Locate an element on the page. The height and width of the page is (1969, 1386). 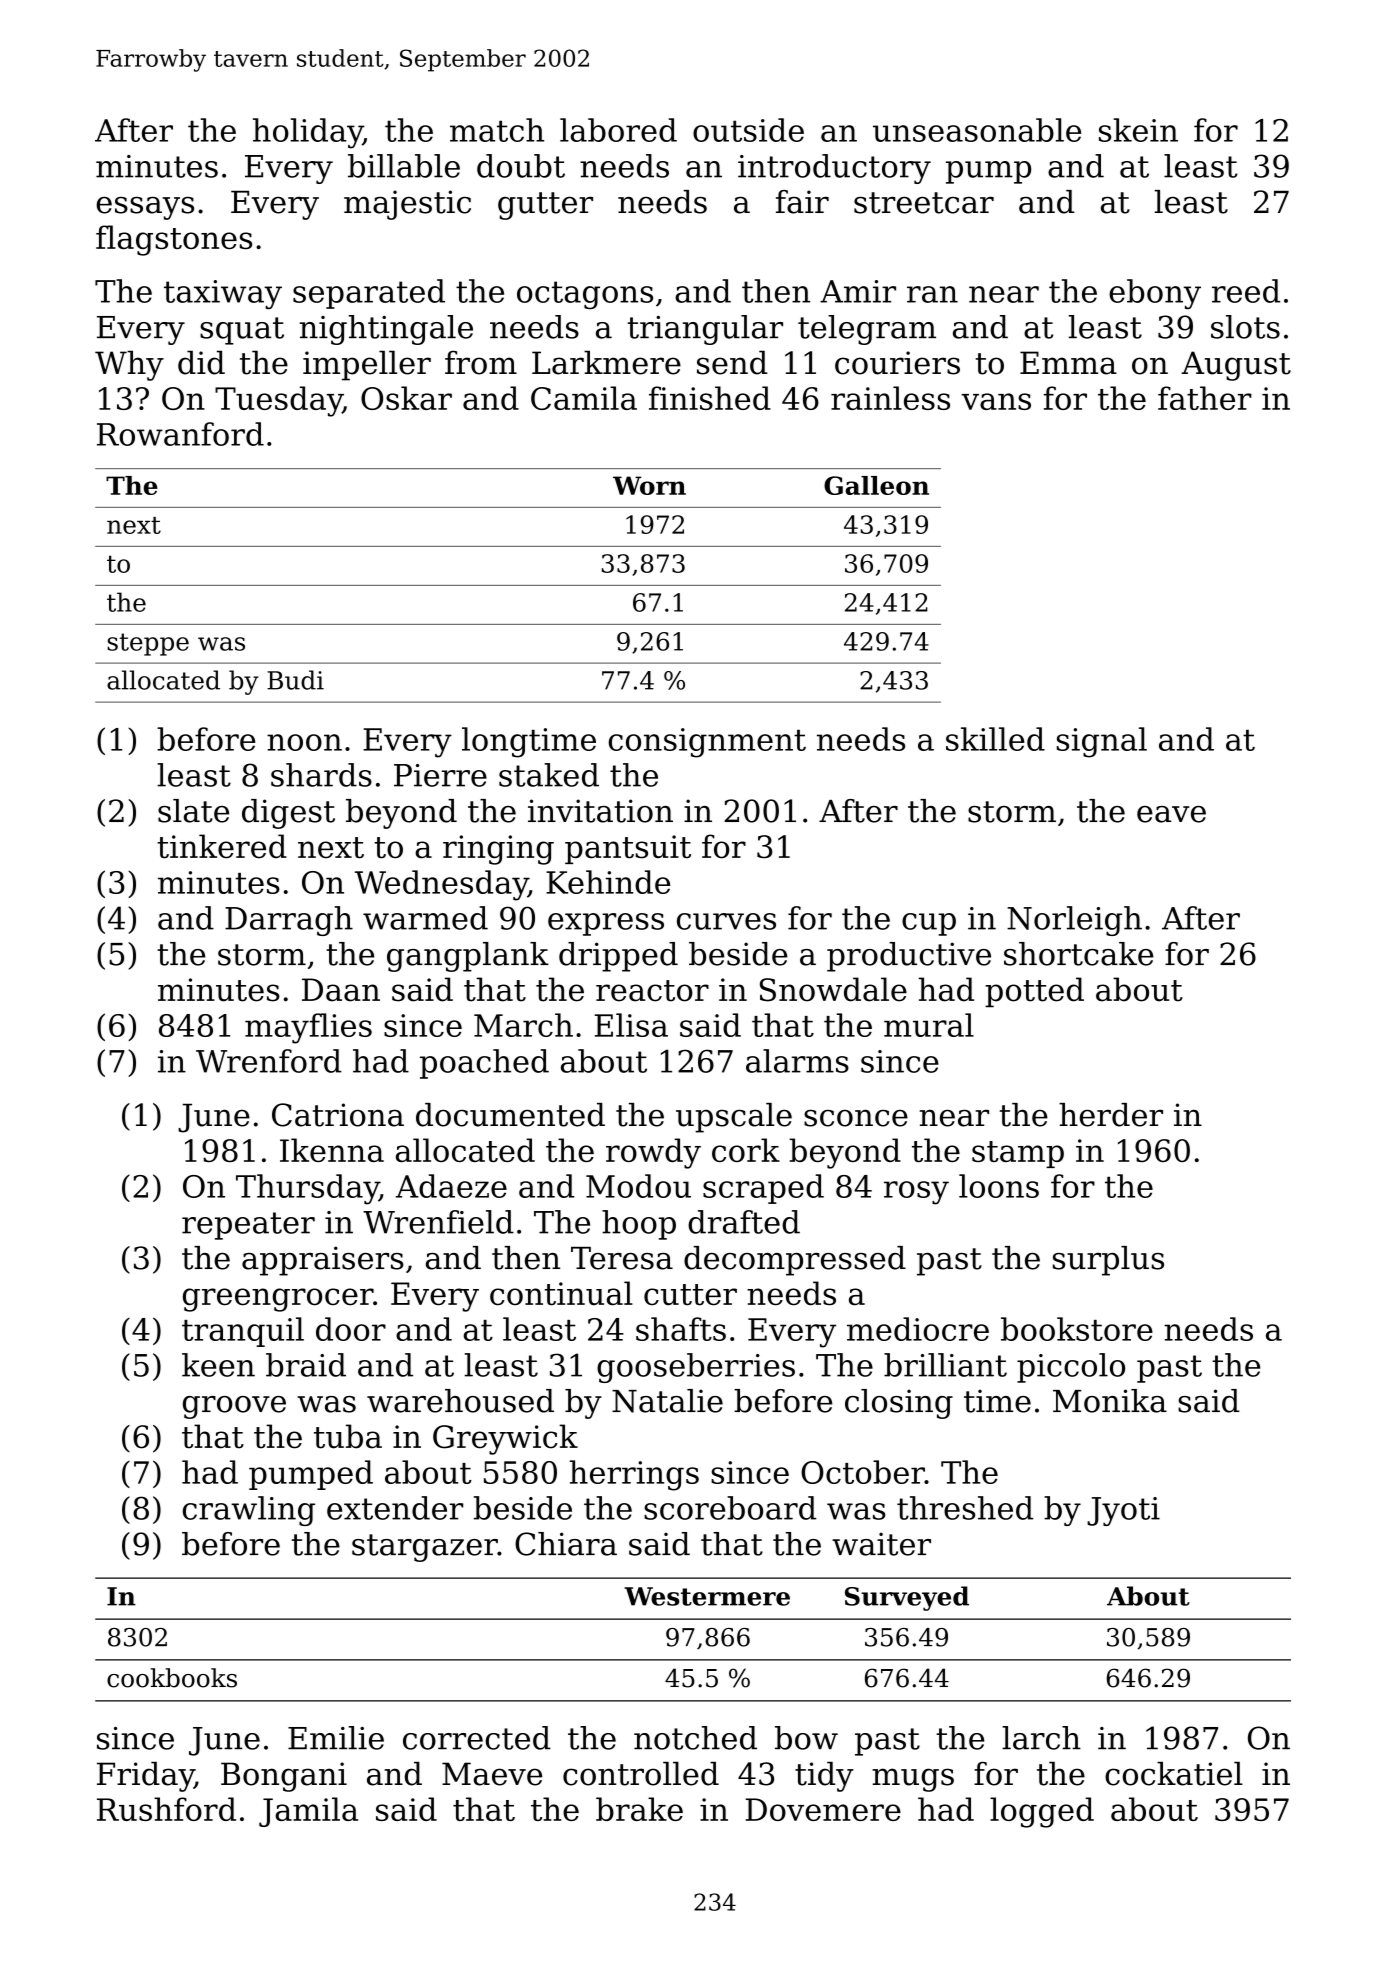
cup is located at coordinates (929, 924).
